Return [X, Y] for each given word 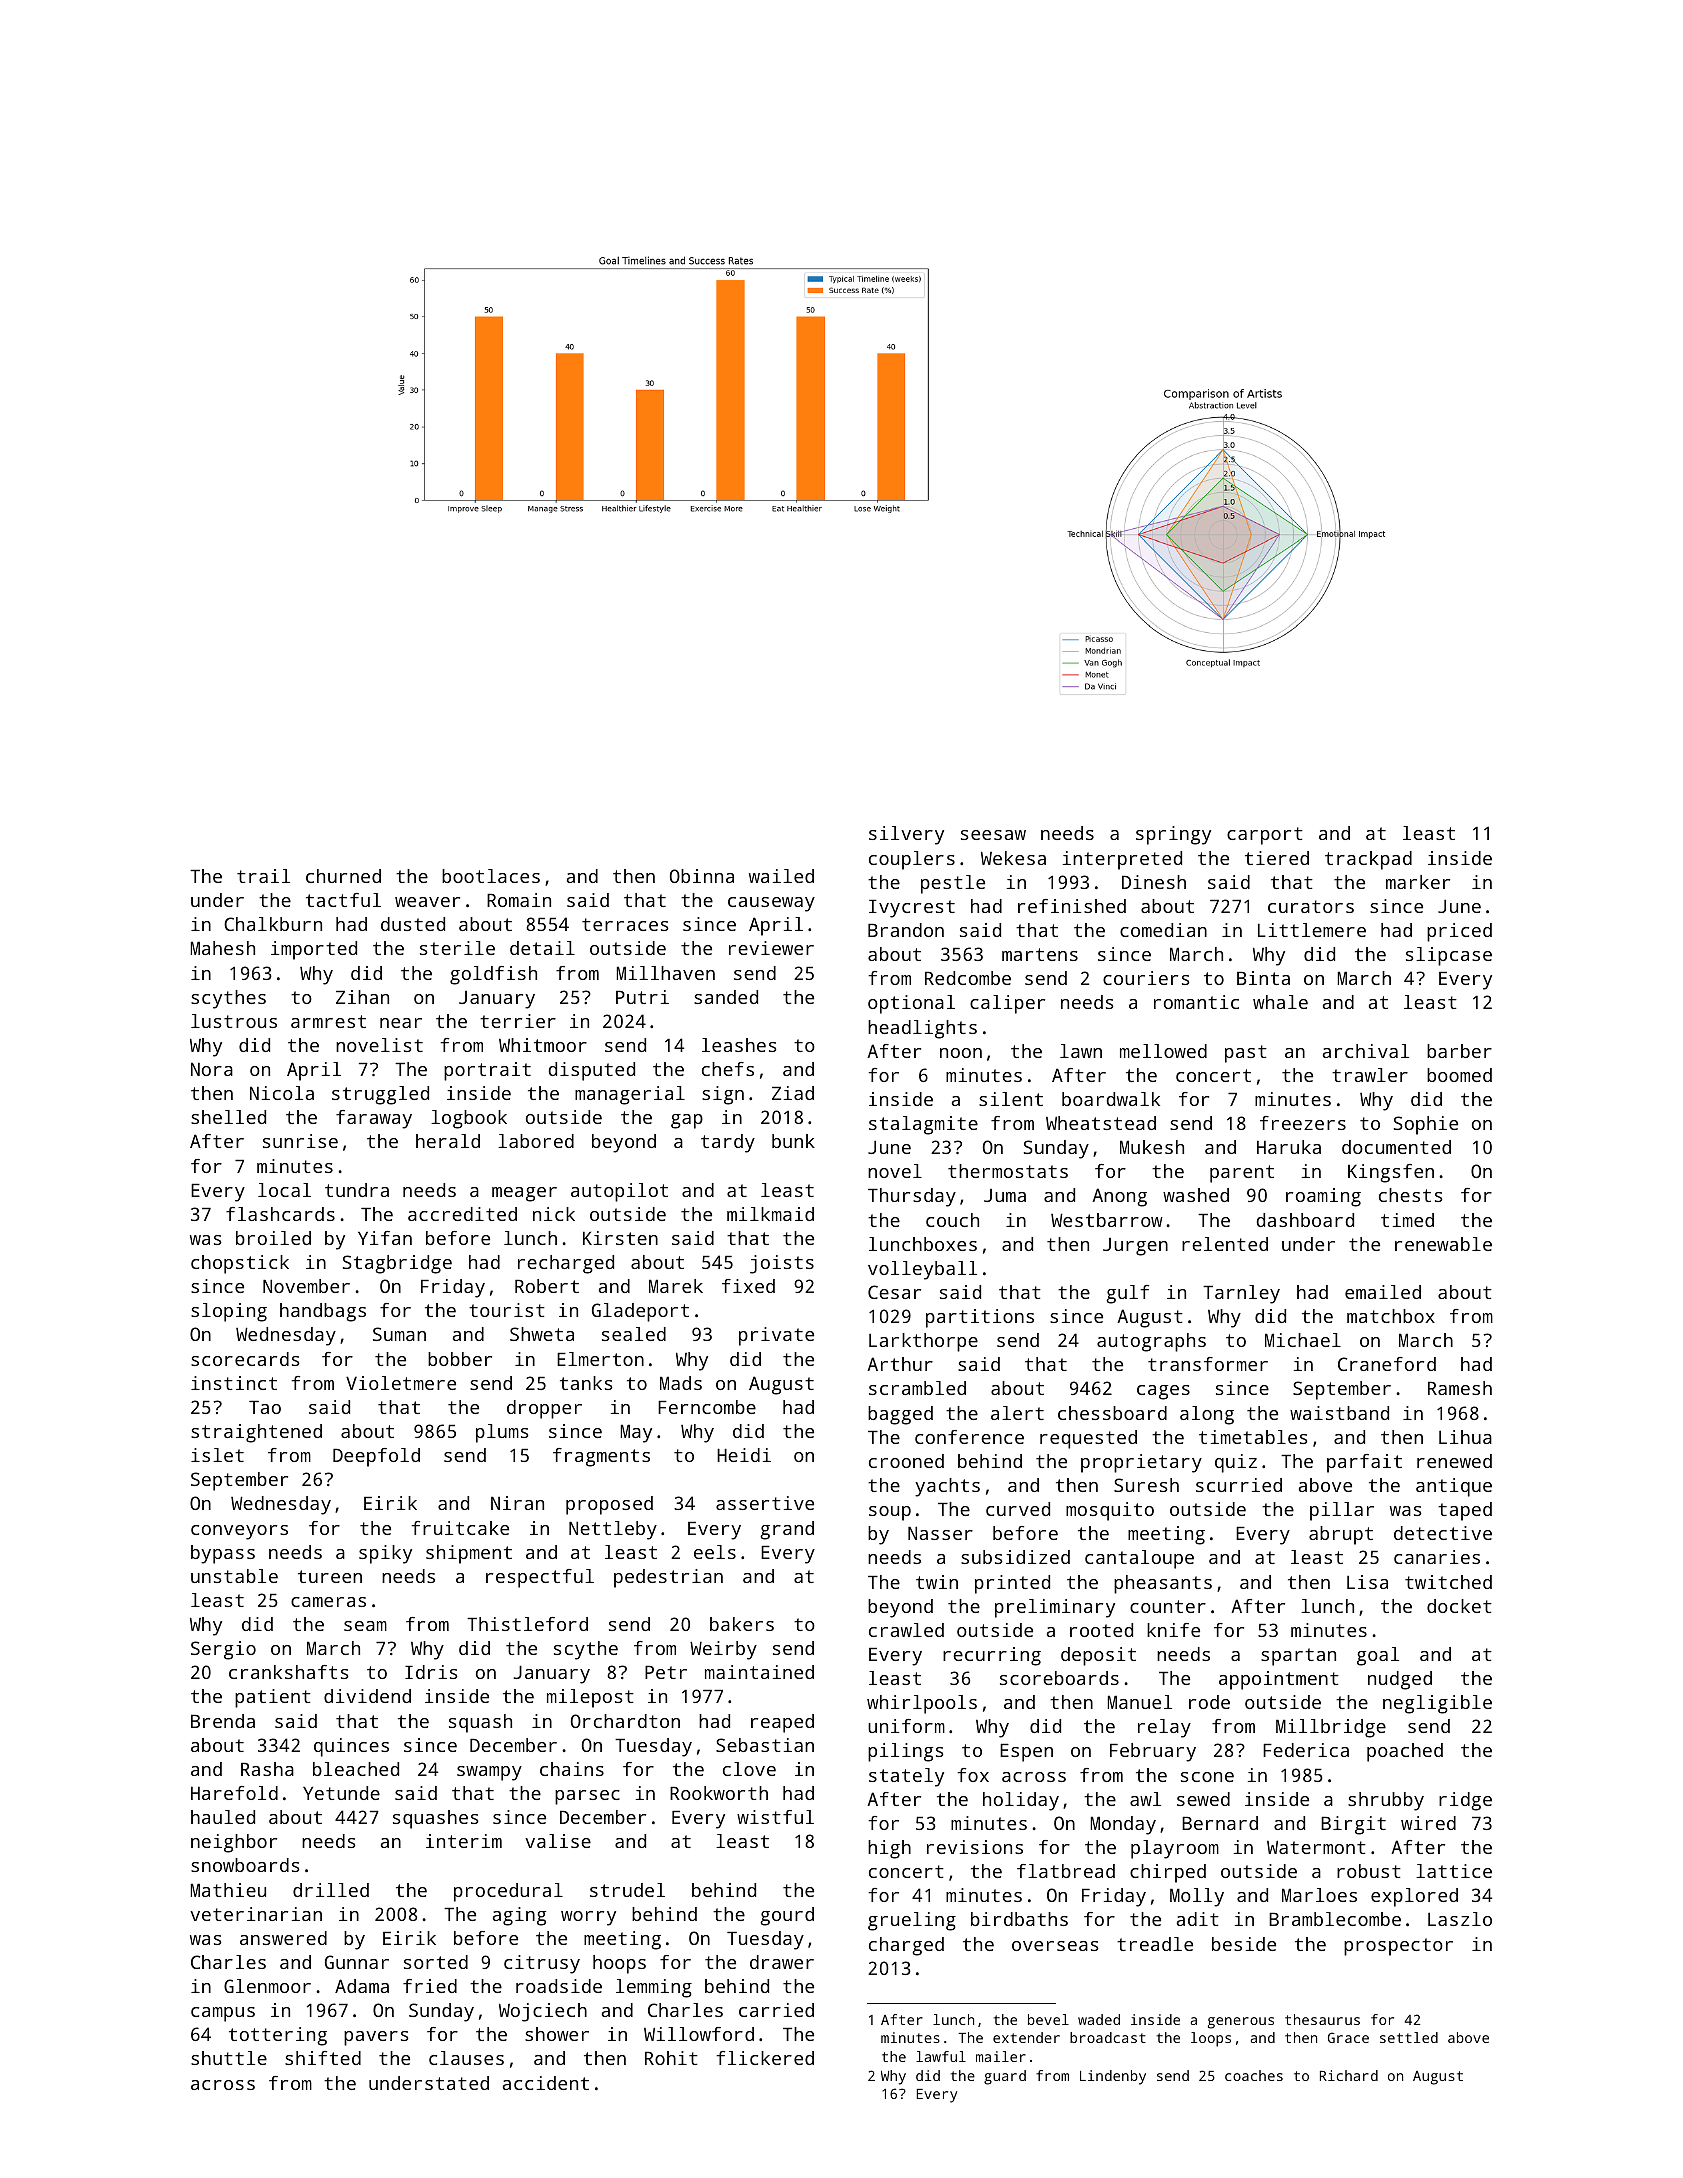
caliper [1007, 1004]
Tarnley [1241, 1294]
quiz [1236, 1463]
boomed [1459, 1075]
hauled [223, 1817]
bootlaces [491, 876]
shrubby [1386, 1801]
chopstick [240, 1264]
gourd [787, 1916]
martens [1040, 954]
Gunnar [357, 1962]
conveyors [239, 1532]
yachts [947, 1487]
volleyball [922, 1270]
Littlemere [1312, 930]
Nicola [282, 1093]
